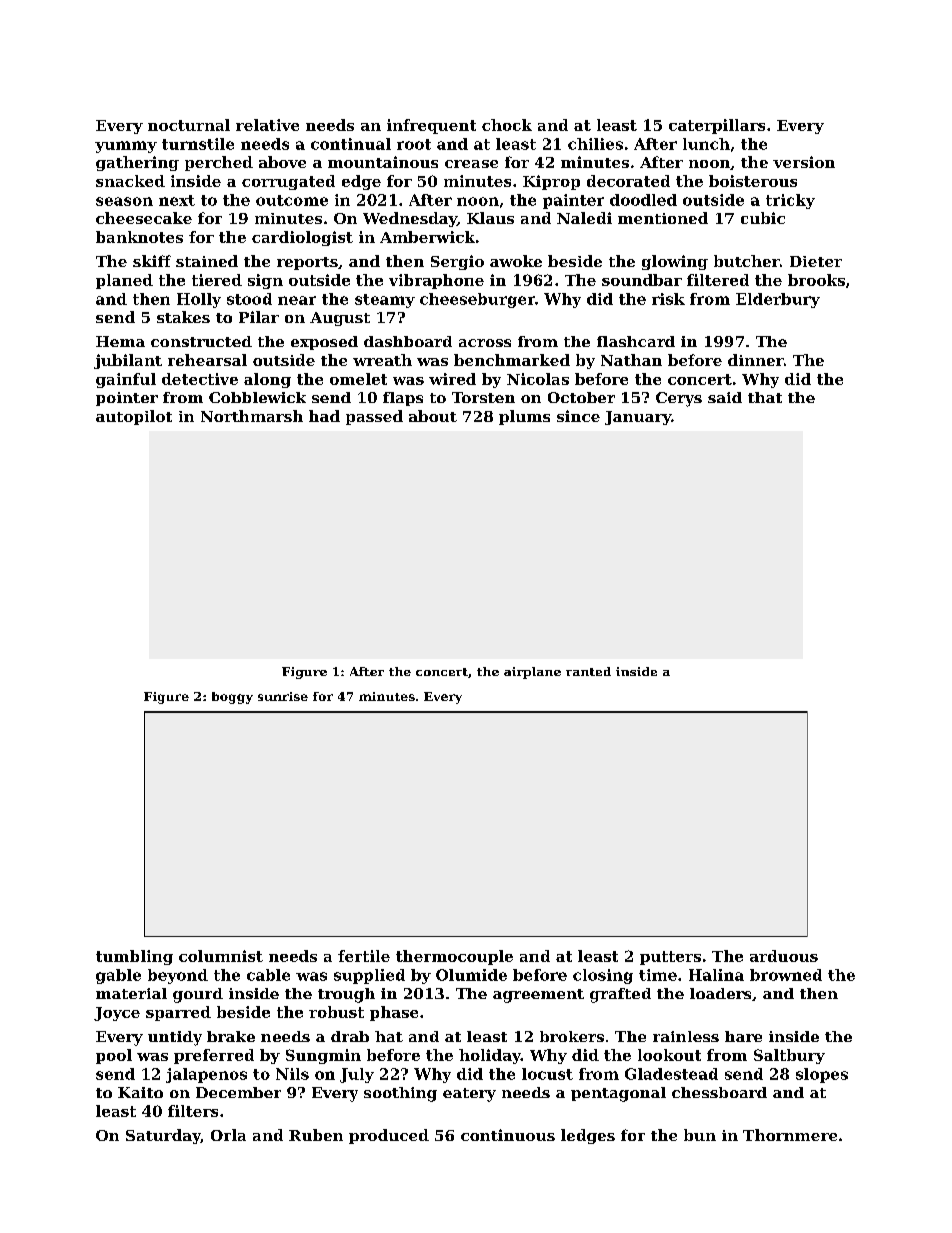  What do you see at coordinates (578, 416) in the screenshot?
I see `since` at bounding box center [578, 416].
